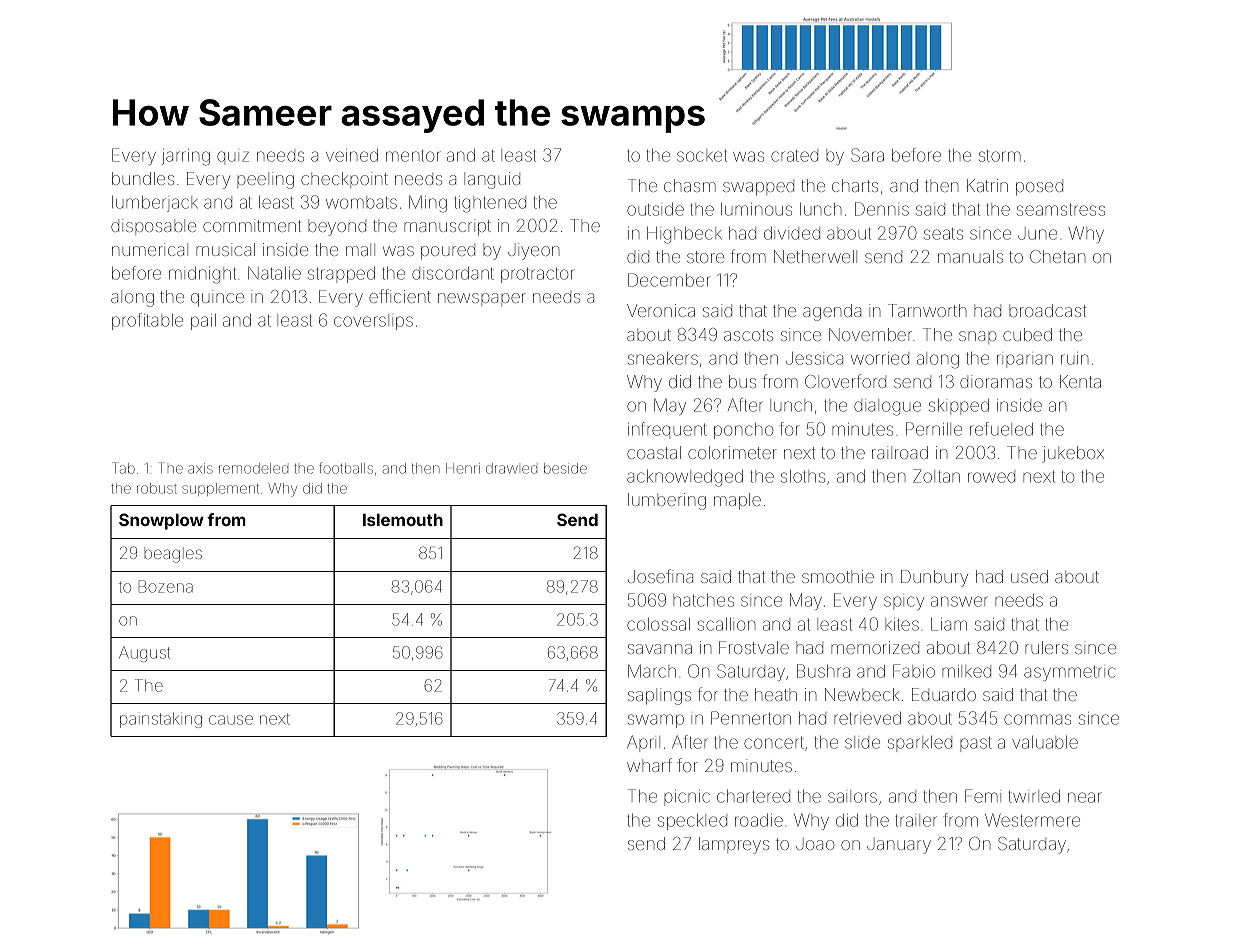 The image size is (1233, 952). I want to click on acknowledged, so click(685, 478).
